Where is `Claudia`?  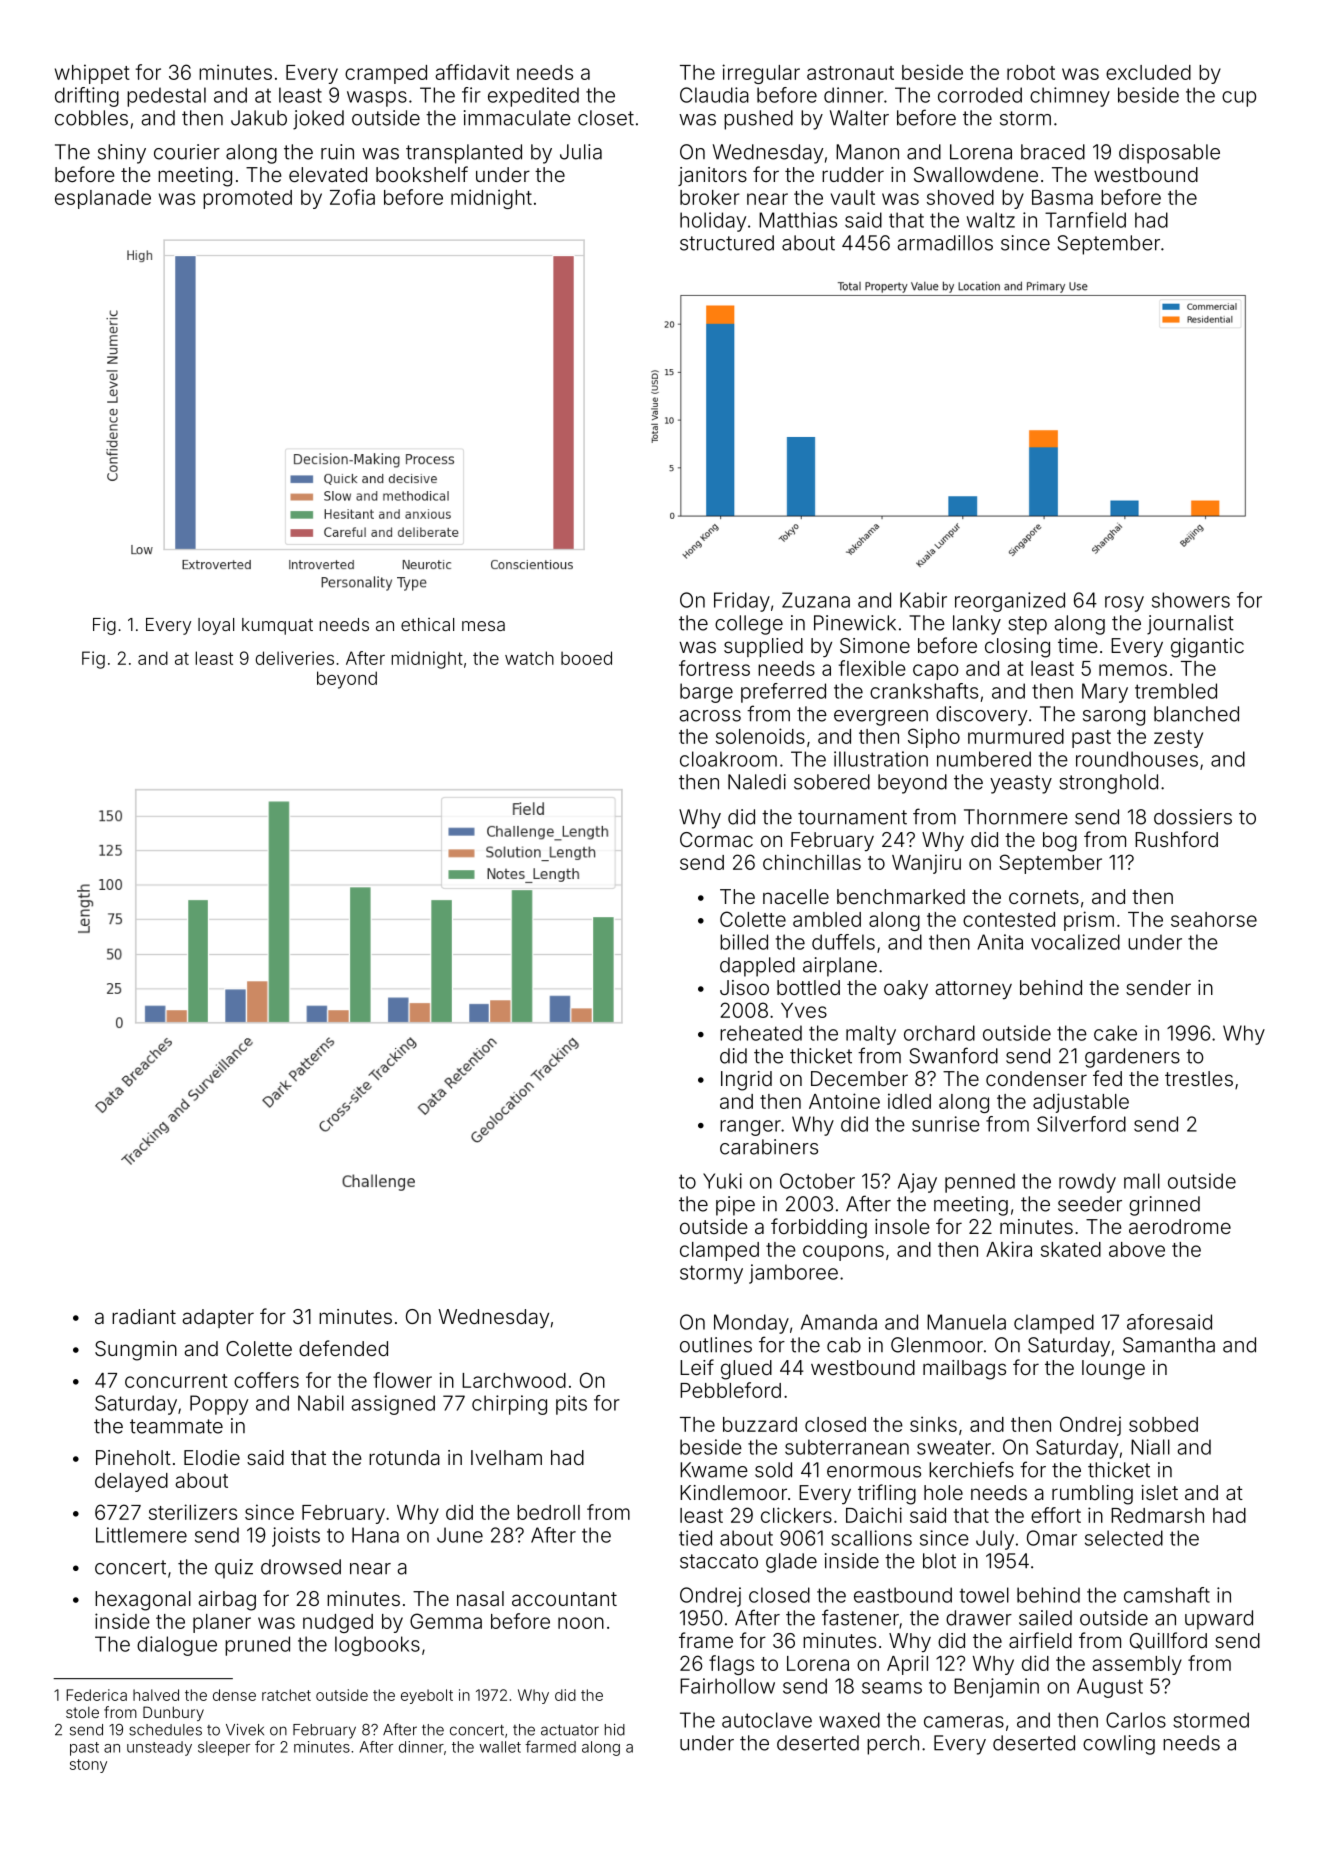 Claudia is located at coordinates (714, 95).
